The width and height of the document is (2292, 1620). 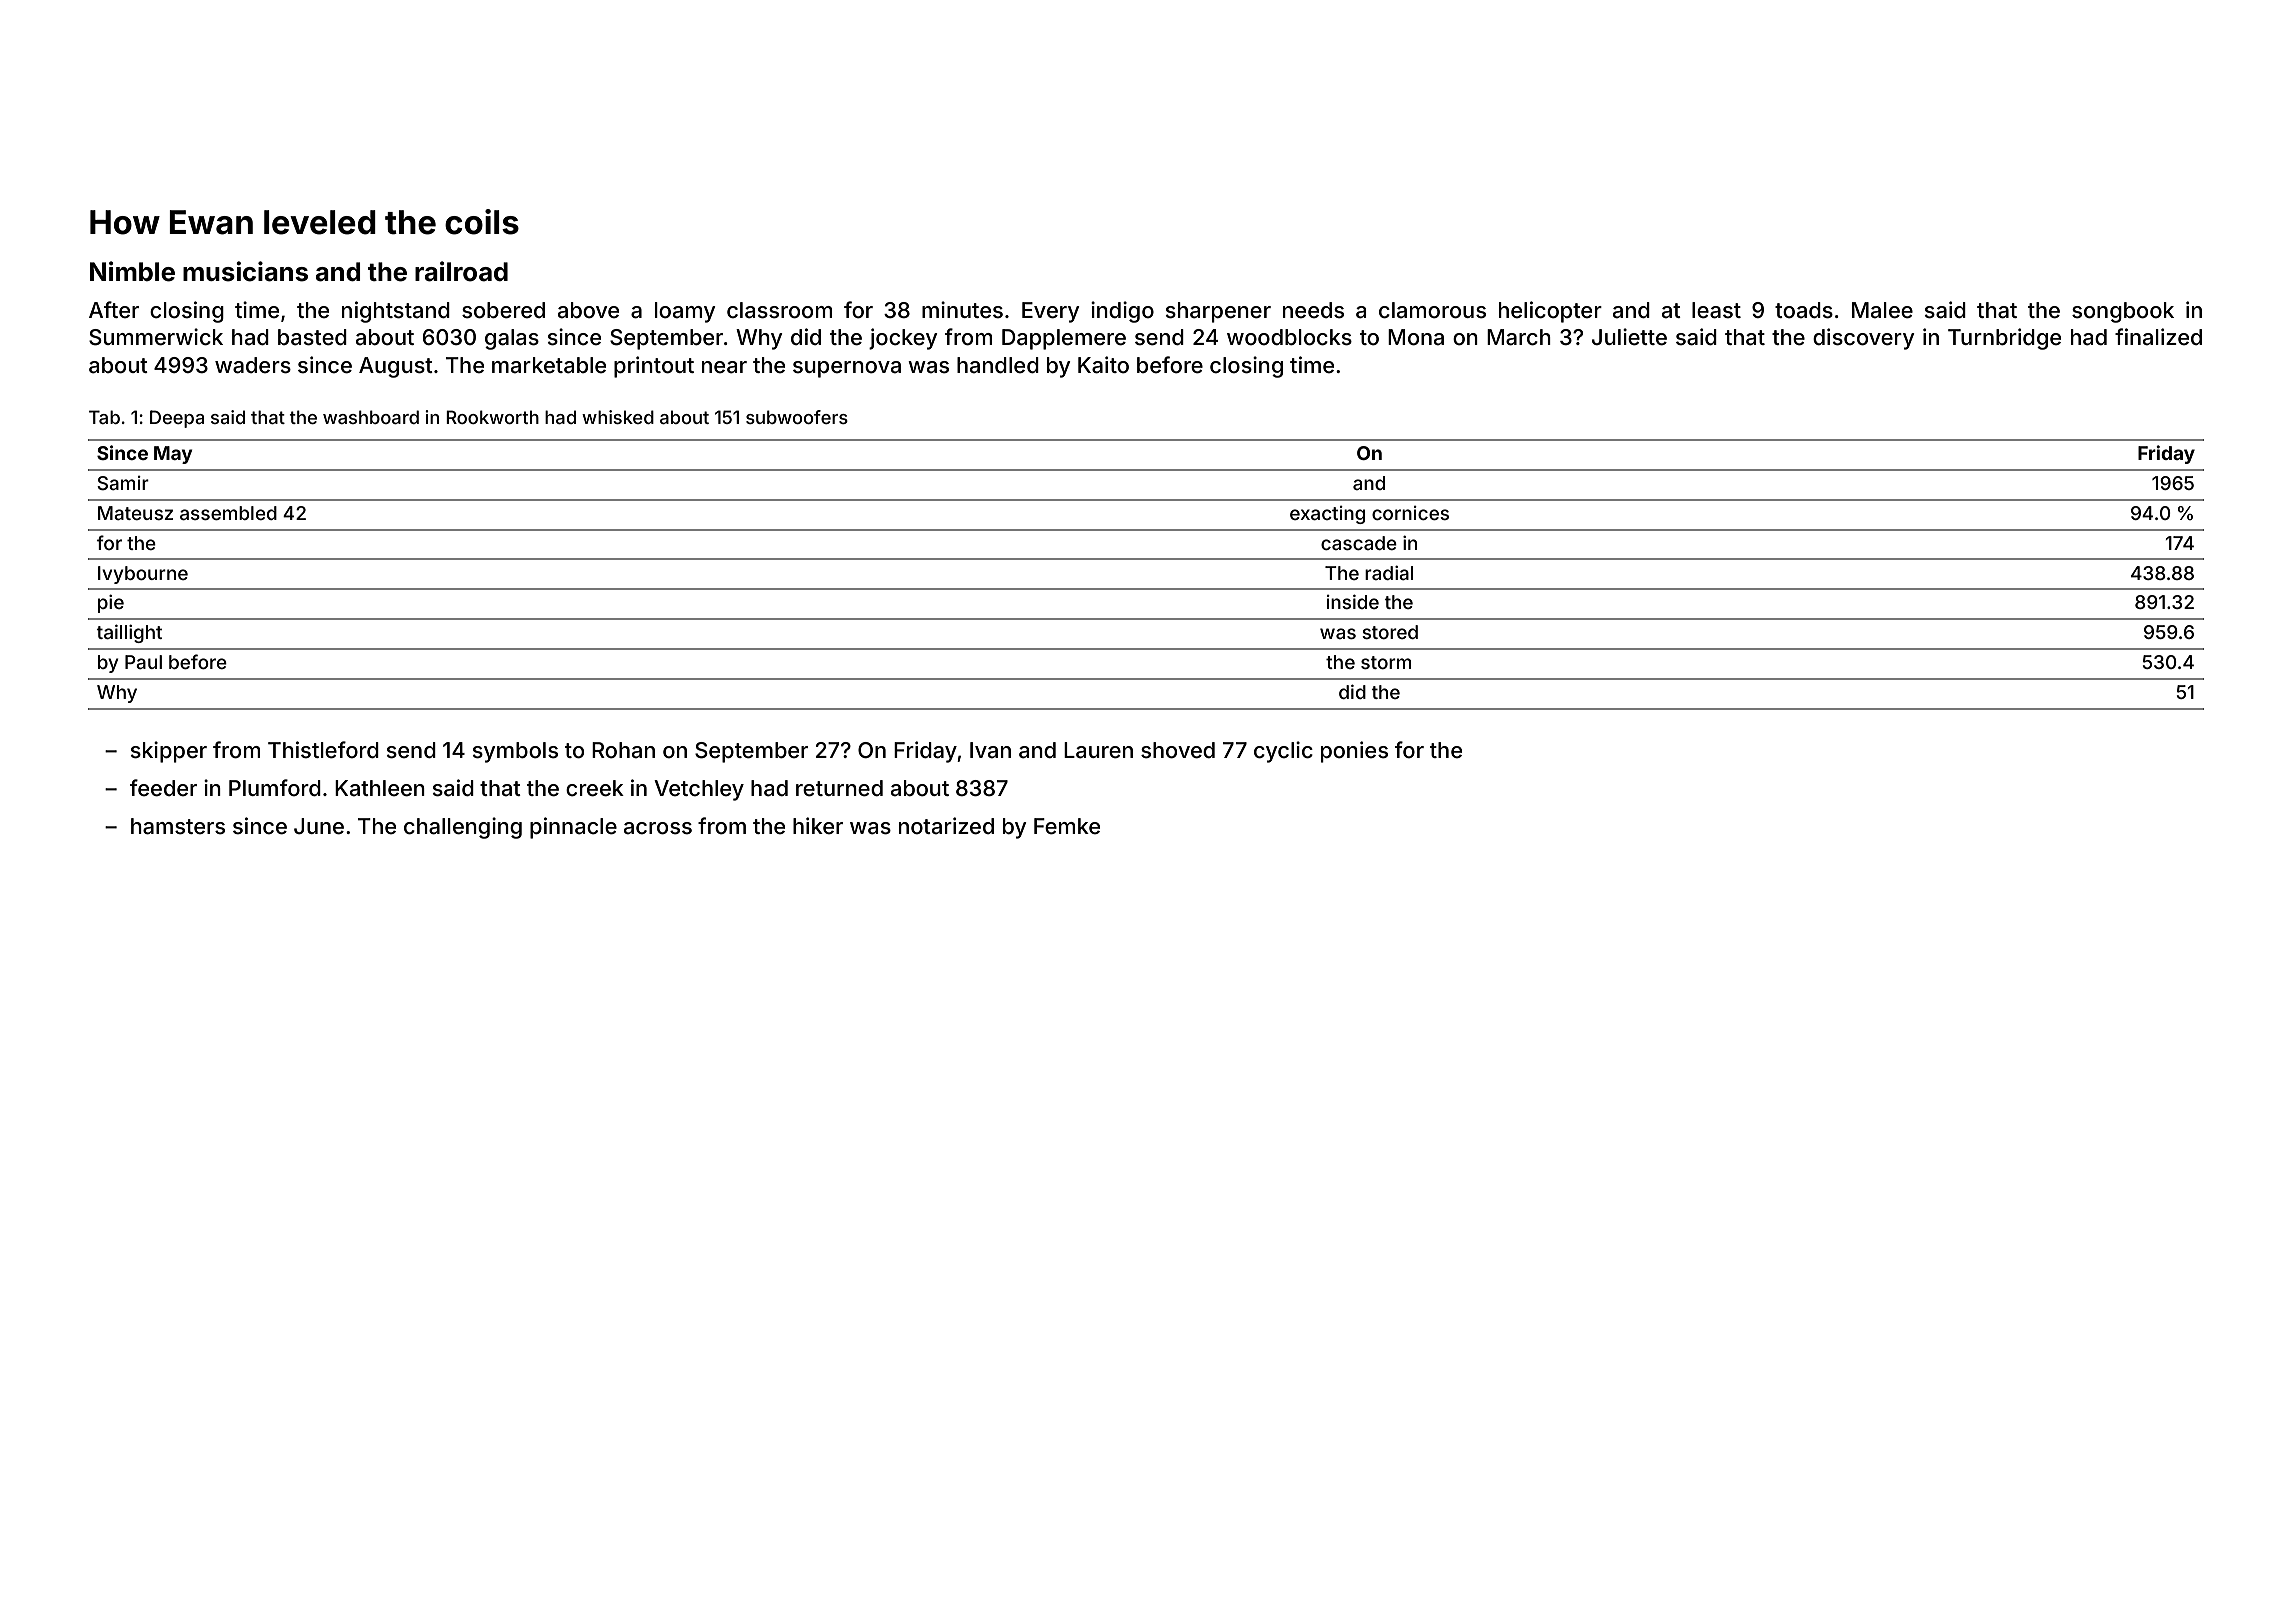 What do you see at coordinates (132, 271) in the document?
I see `Nimble` at bounding box center [132, 271].
